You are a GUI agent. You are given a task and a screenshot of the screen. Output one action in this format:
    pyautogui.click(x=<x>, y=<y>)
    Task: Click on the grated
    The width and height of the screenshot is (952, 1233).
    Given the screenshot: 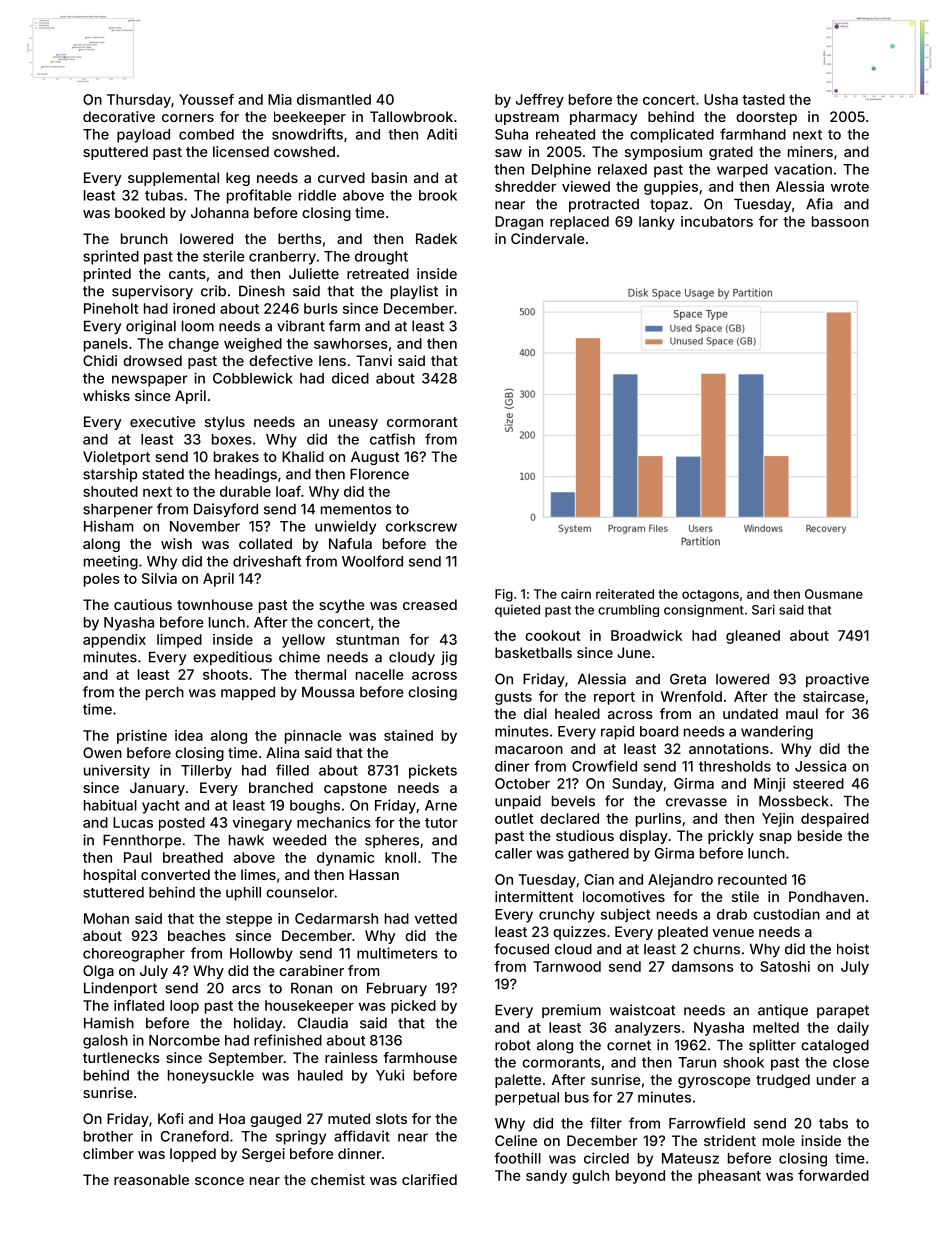 What is the action you would take?
    pyautogui.click(x=731, y=153)
